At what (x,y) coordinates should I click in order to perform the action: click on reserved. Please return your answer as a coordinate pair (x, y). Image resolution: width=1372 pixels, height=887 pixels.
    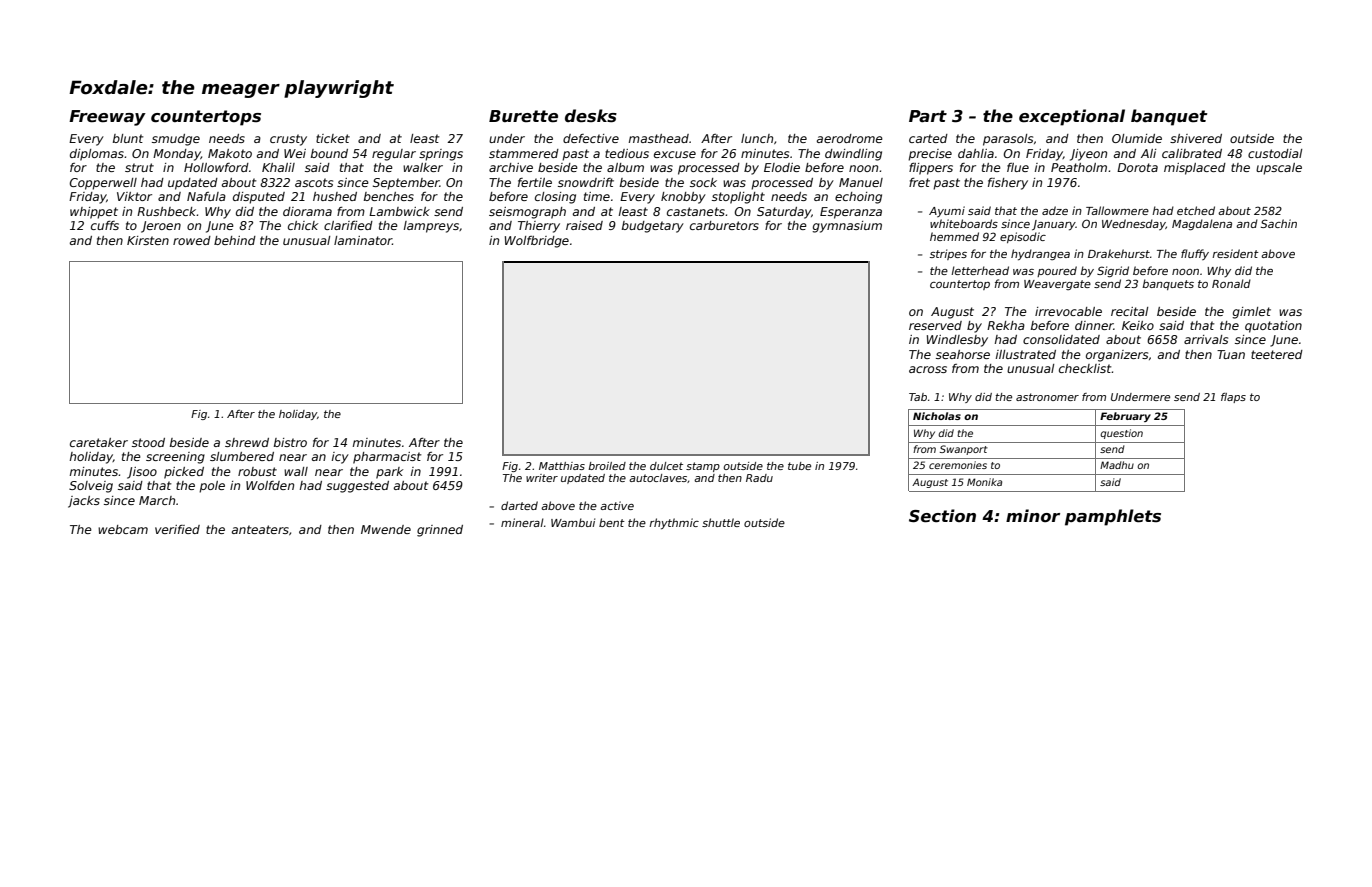
    Looking at the image, I should click on (935, 325).
